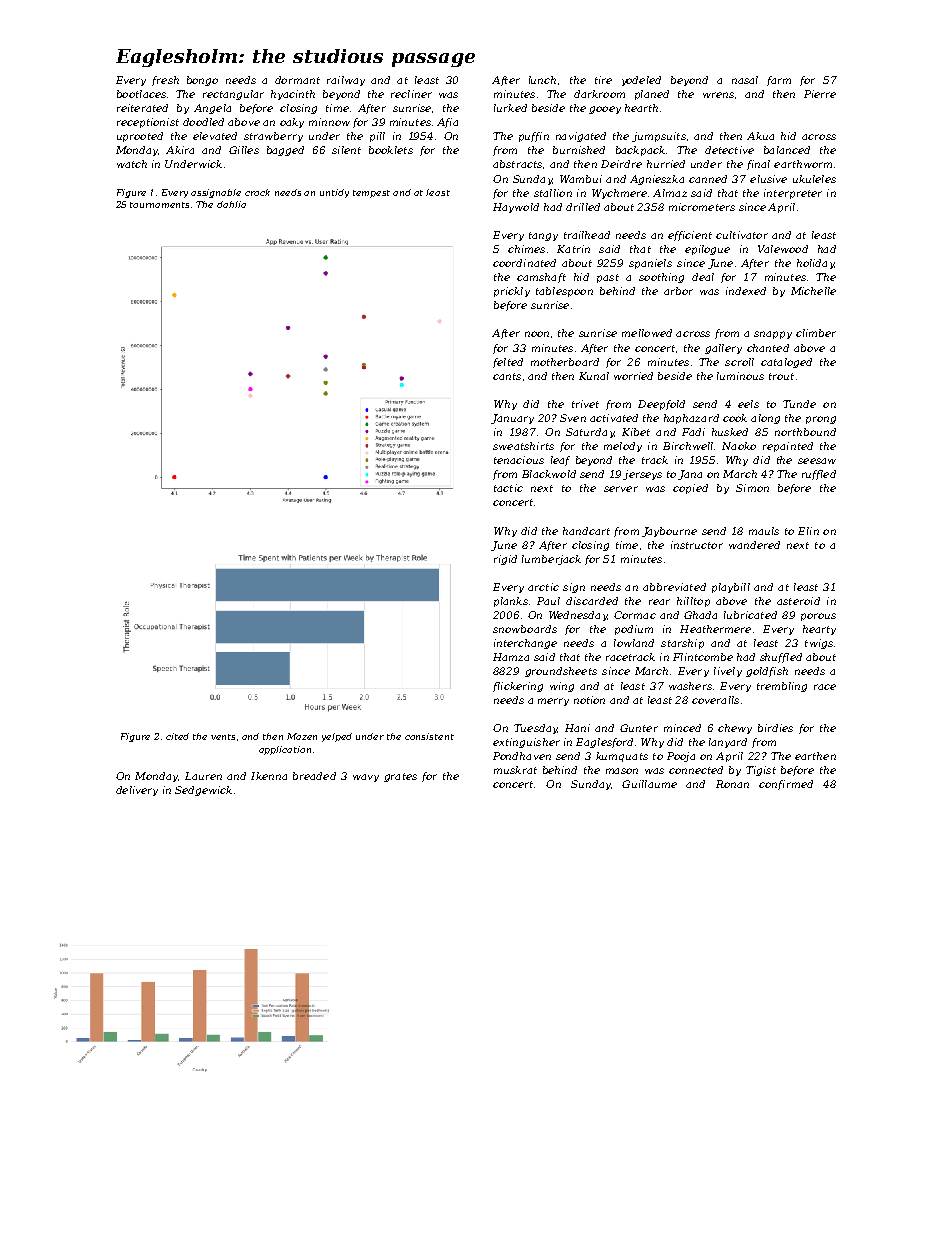  Describe the element at coordinates (707, 250) in the screenshot. I see `epilogue` at that location.
